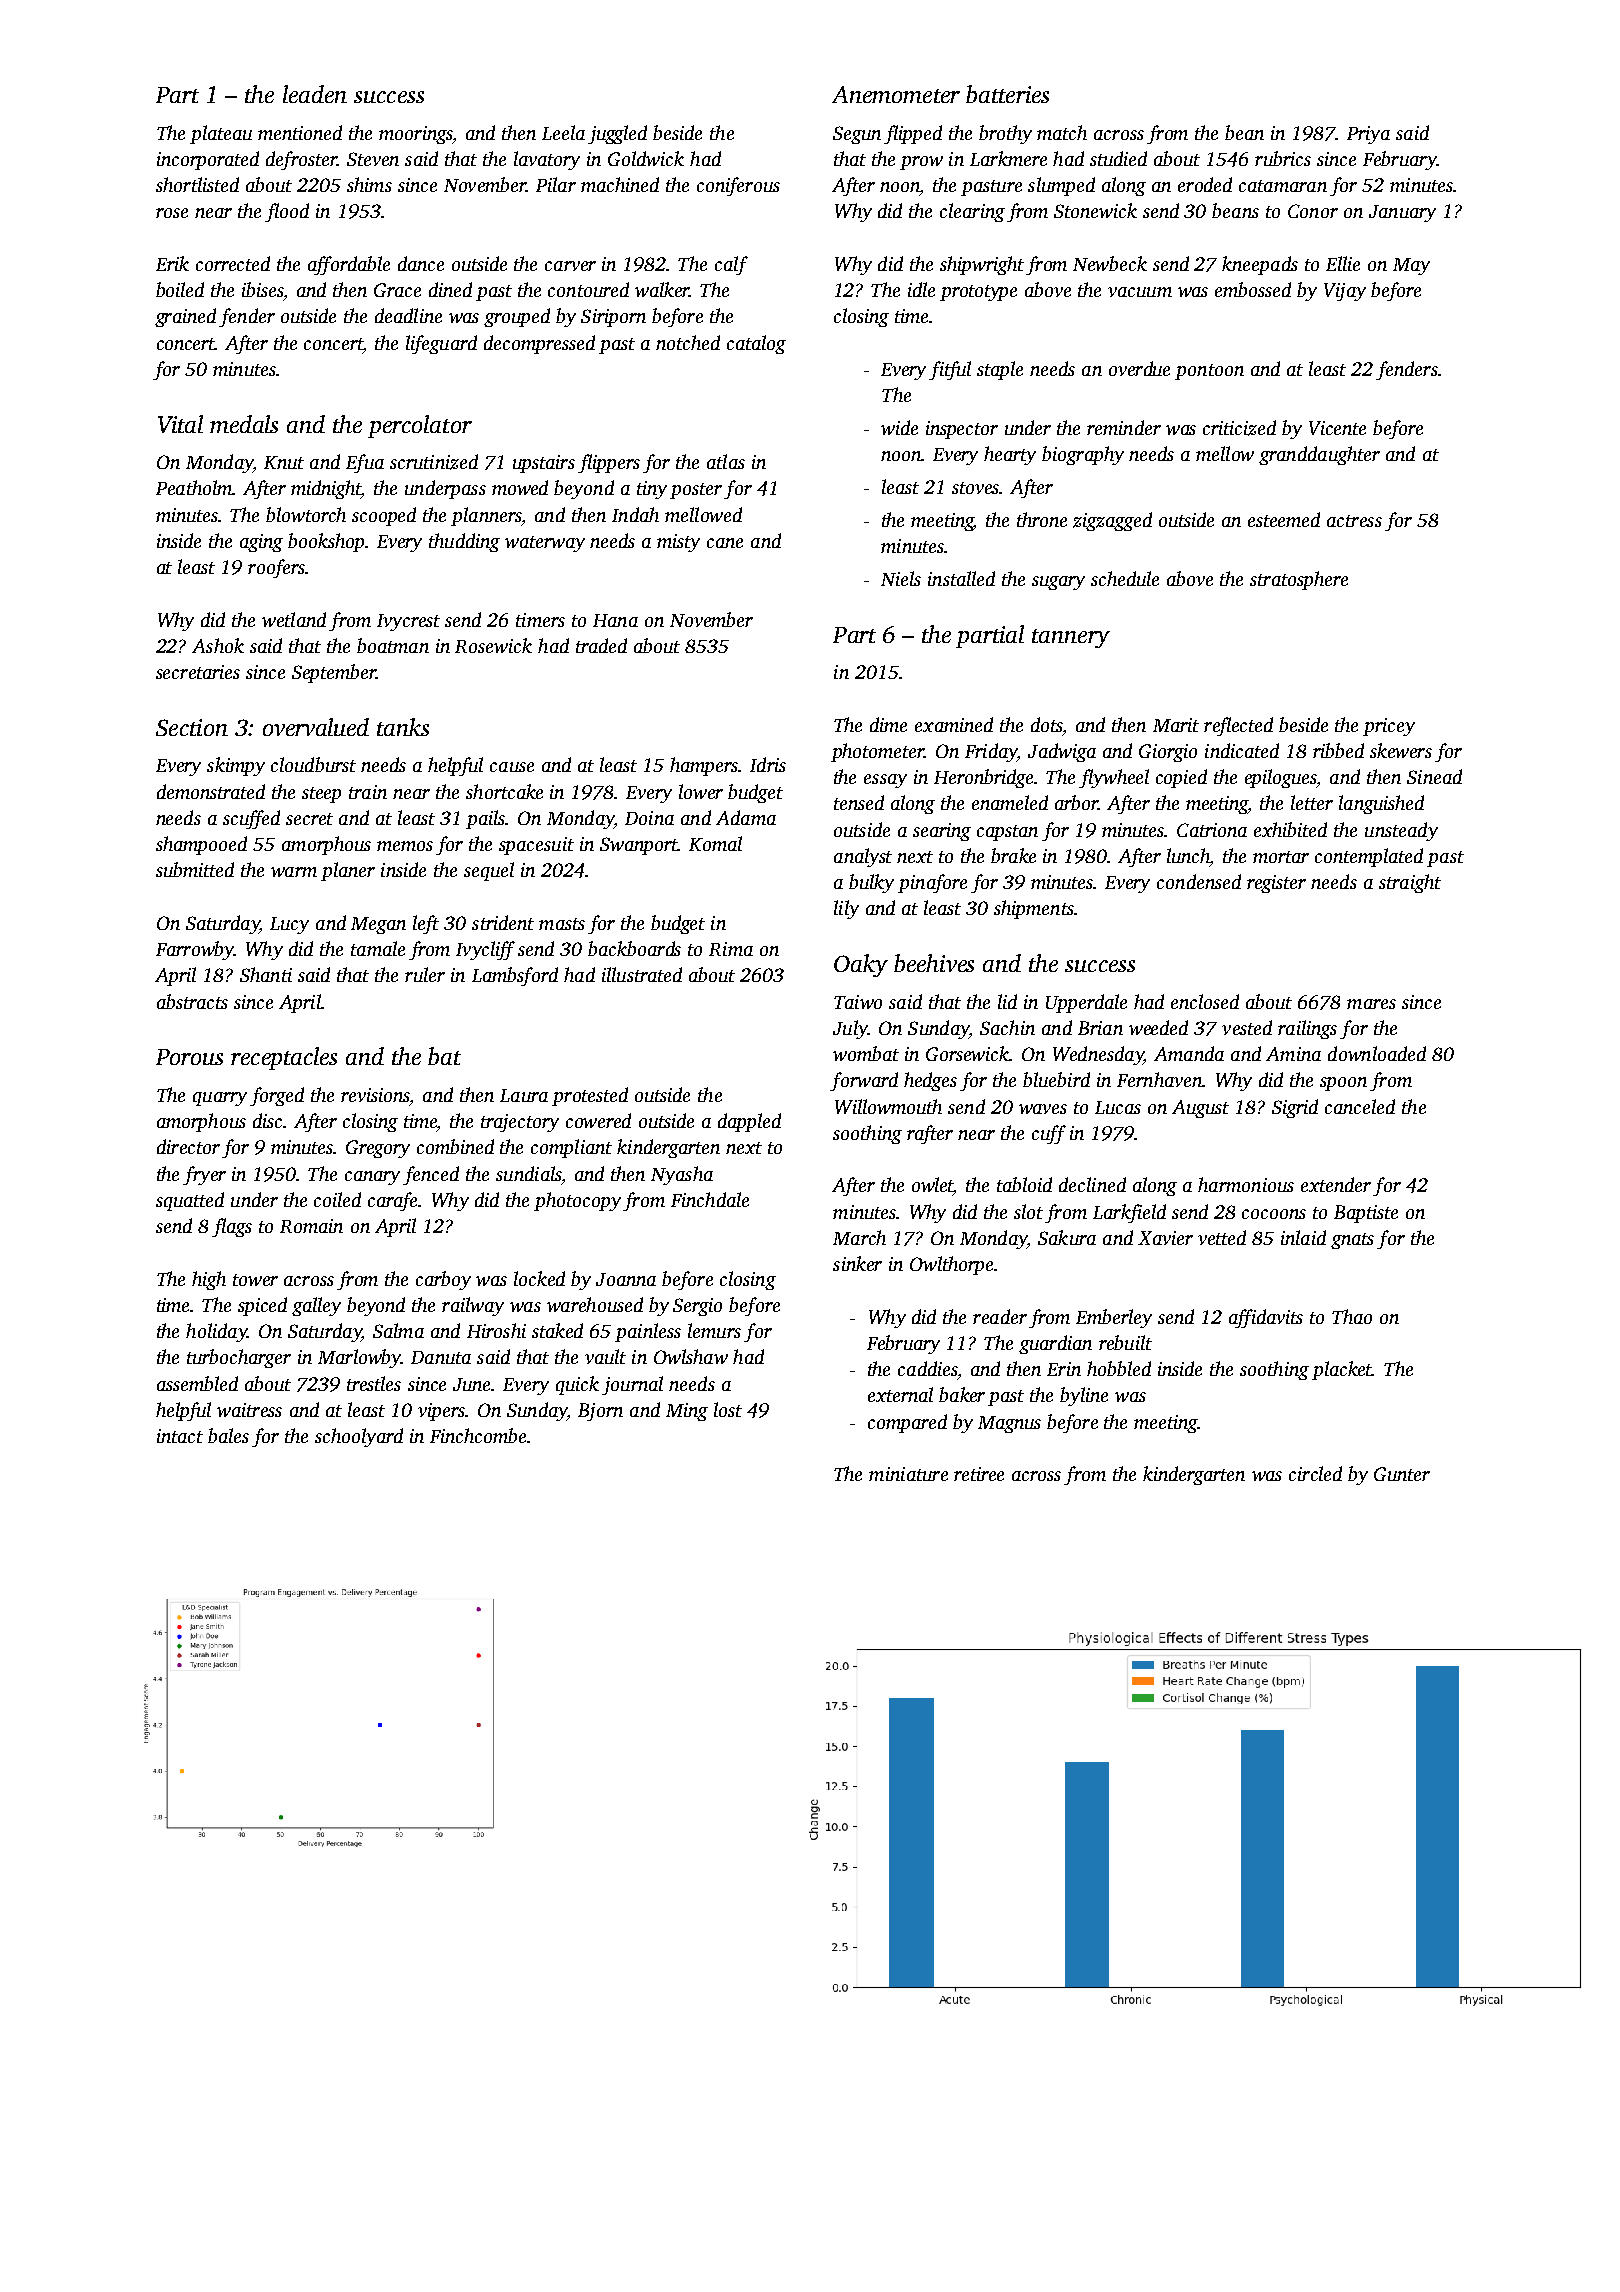 The width and height of the screenshot is (1620, 2292). Describe the element at coordinates (236, 766) in the screenshot. I see `skimpy` at that location.
